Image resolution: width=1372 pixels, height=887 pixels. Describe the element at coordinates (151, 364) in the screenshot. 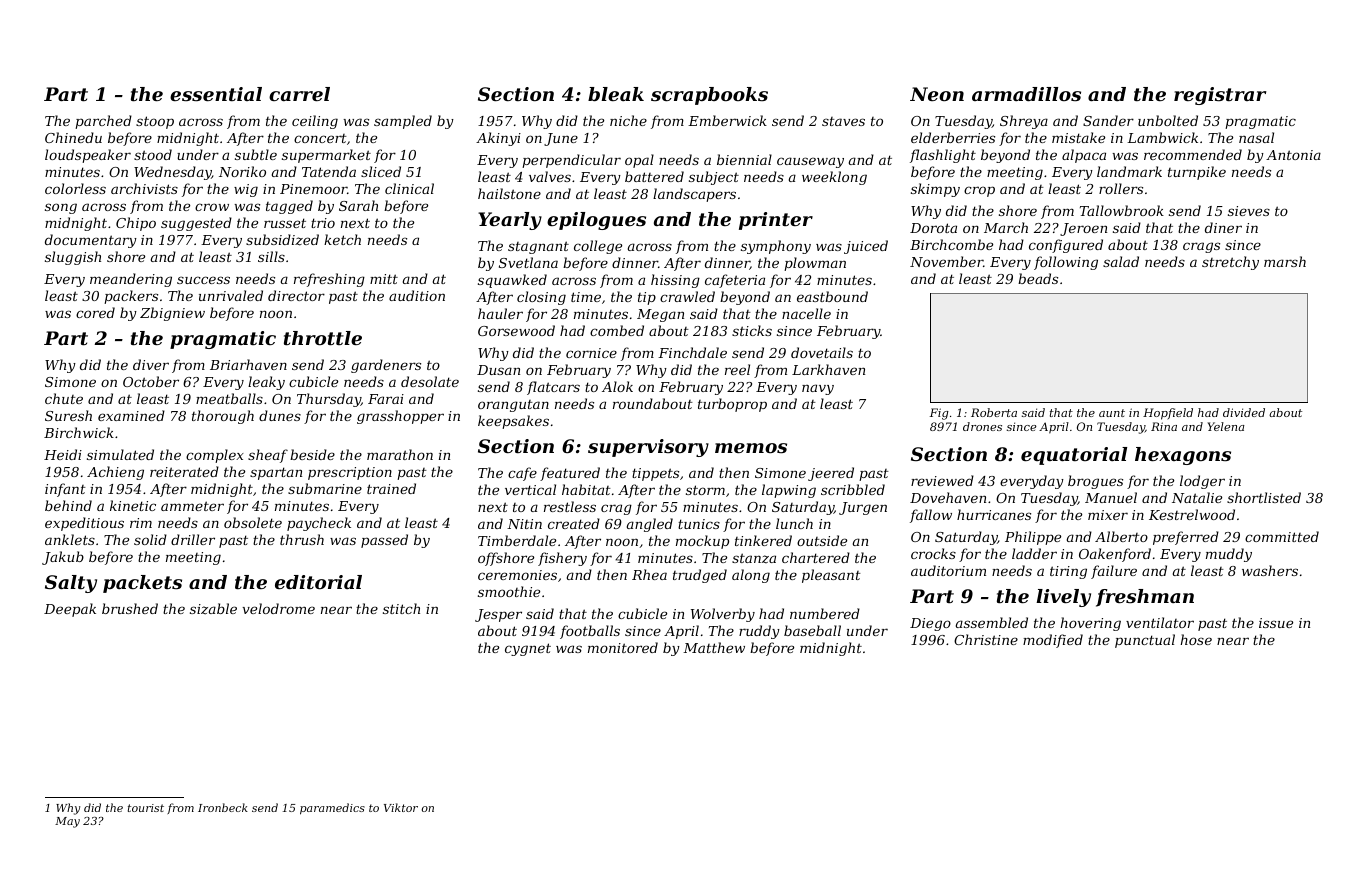

I see `diver` at that location.
